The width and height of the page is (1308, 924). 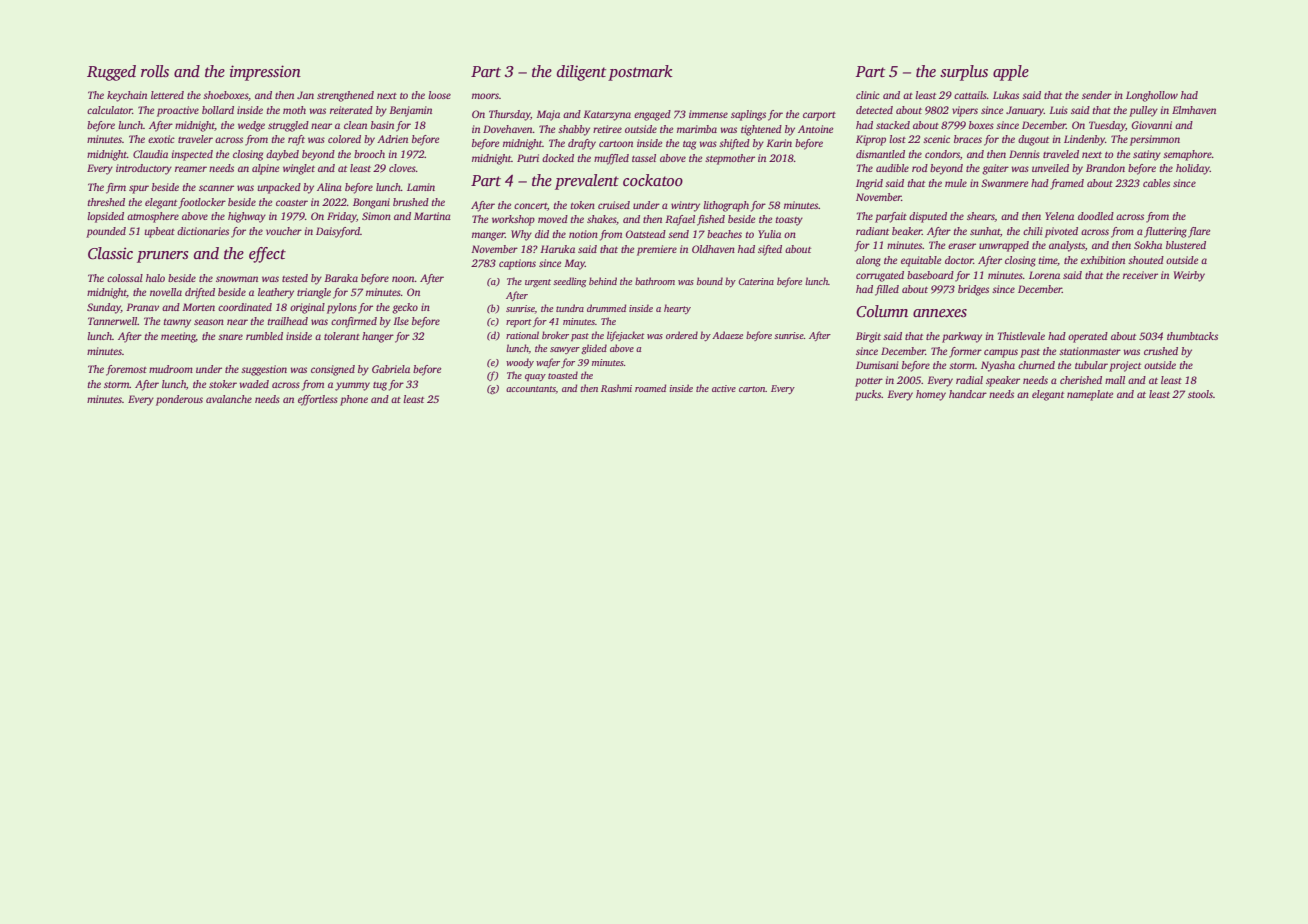 I want to click on ponderous, so click(x=179, y=400).
